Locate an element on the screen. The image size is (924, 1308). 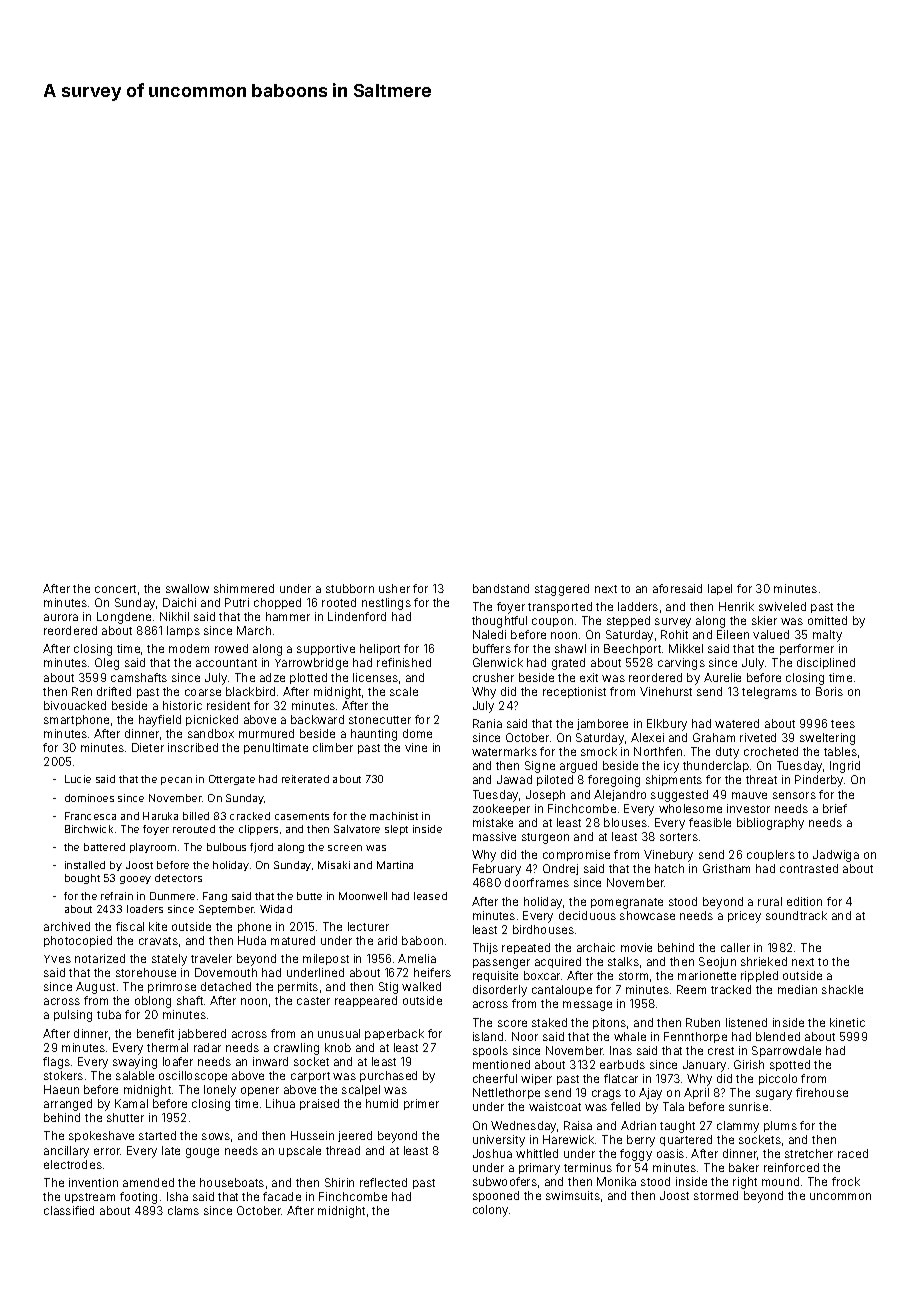
leased is located at coordinates (430, 896).
